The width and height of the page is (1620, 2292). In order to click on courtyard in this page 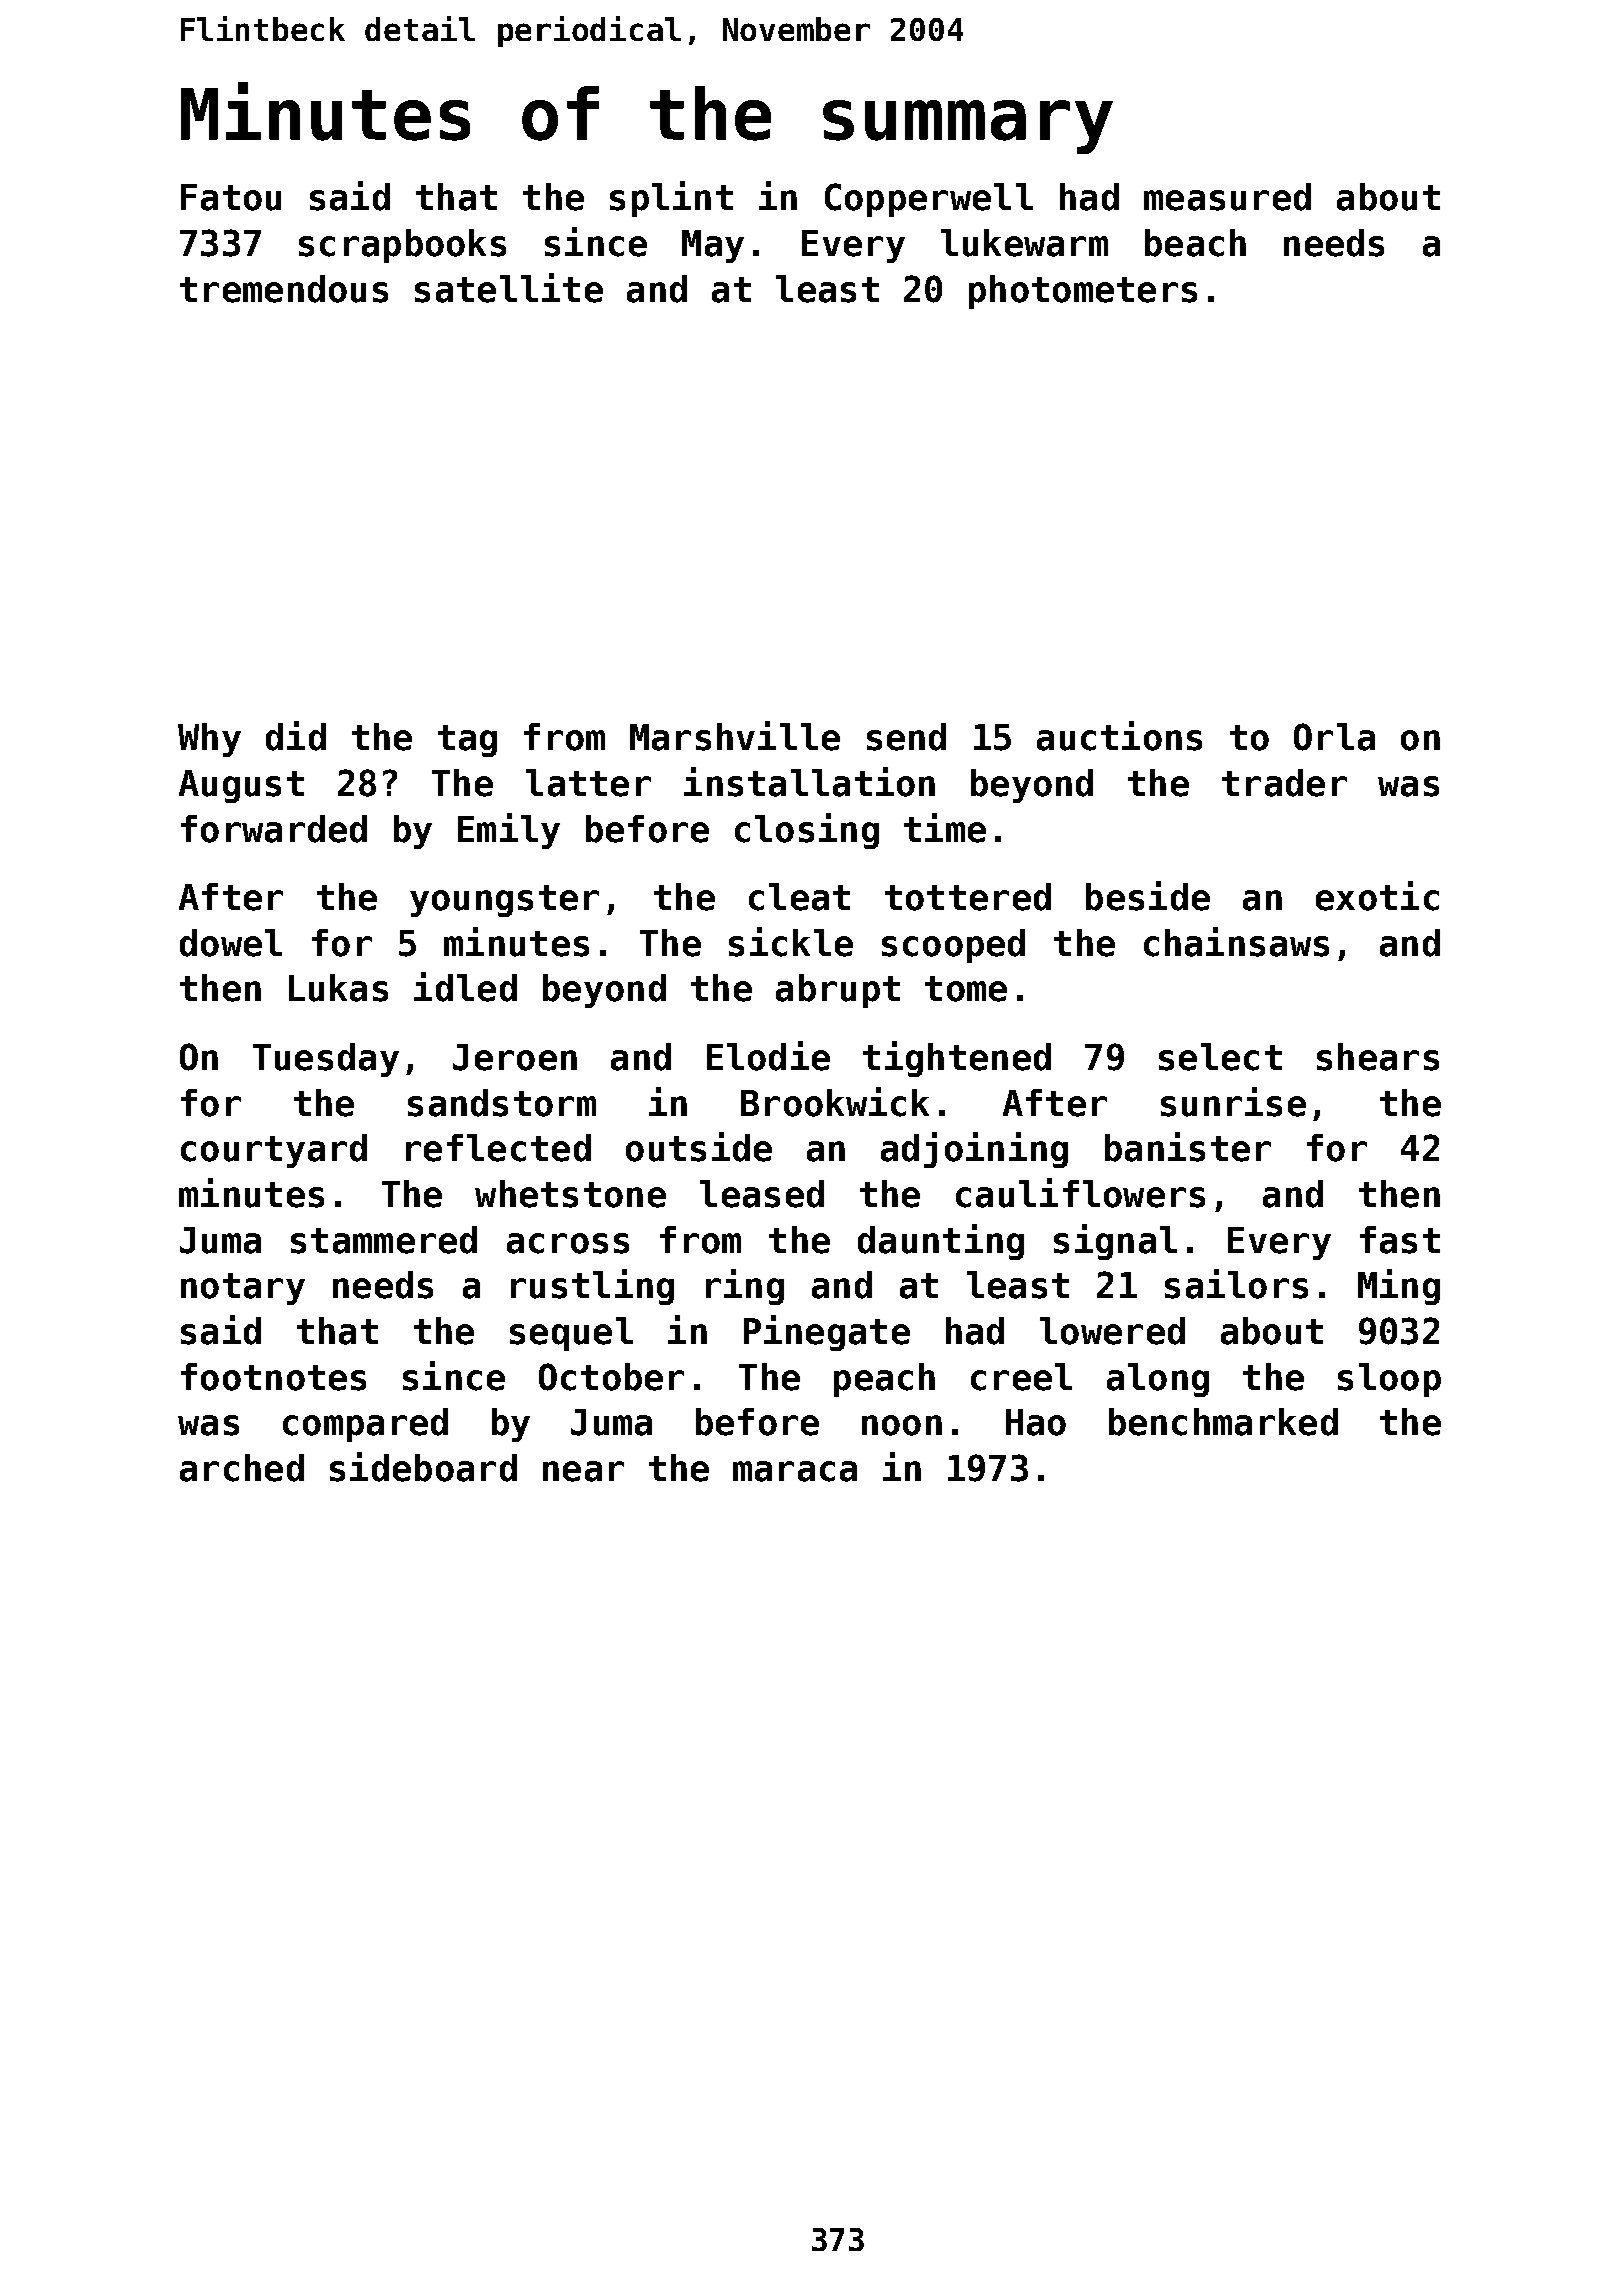, I will do `click(274, 1151)`.
